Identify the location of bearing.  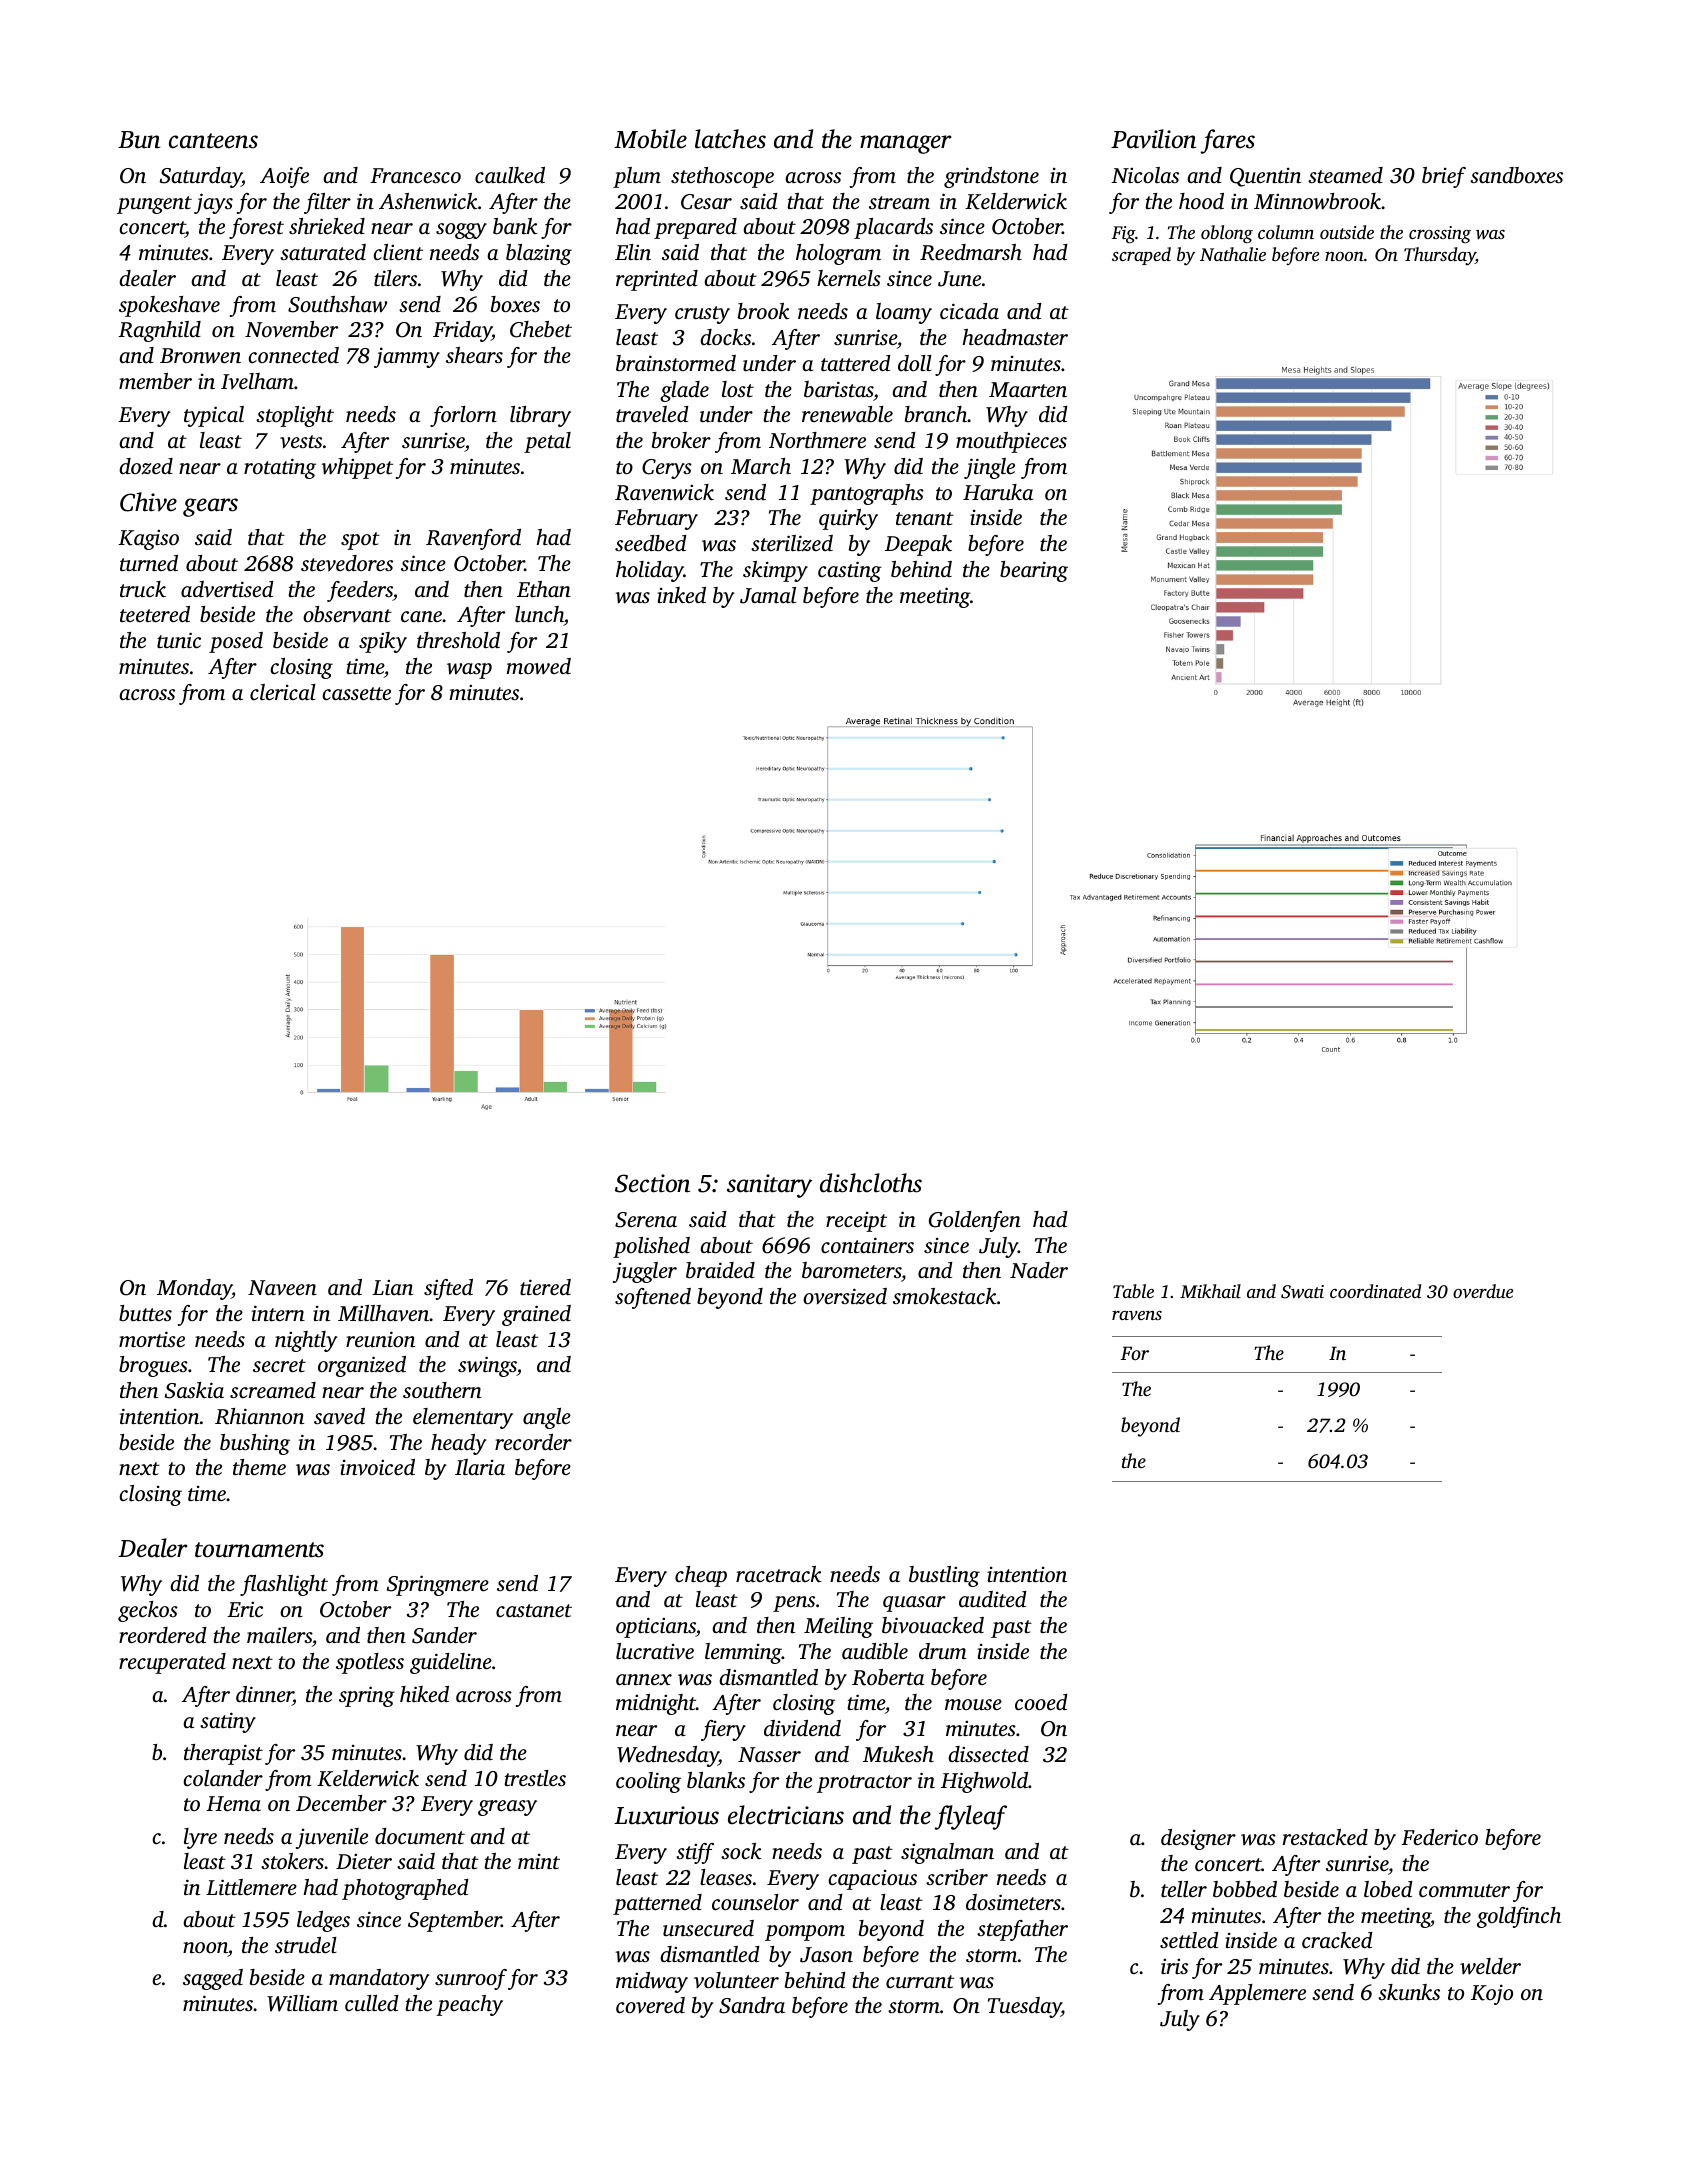
(1034, 571).
